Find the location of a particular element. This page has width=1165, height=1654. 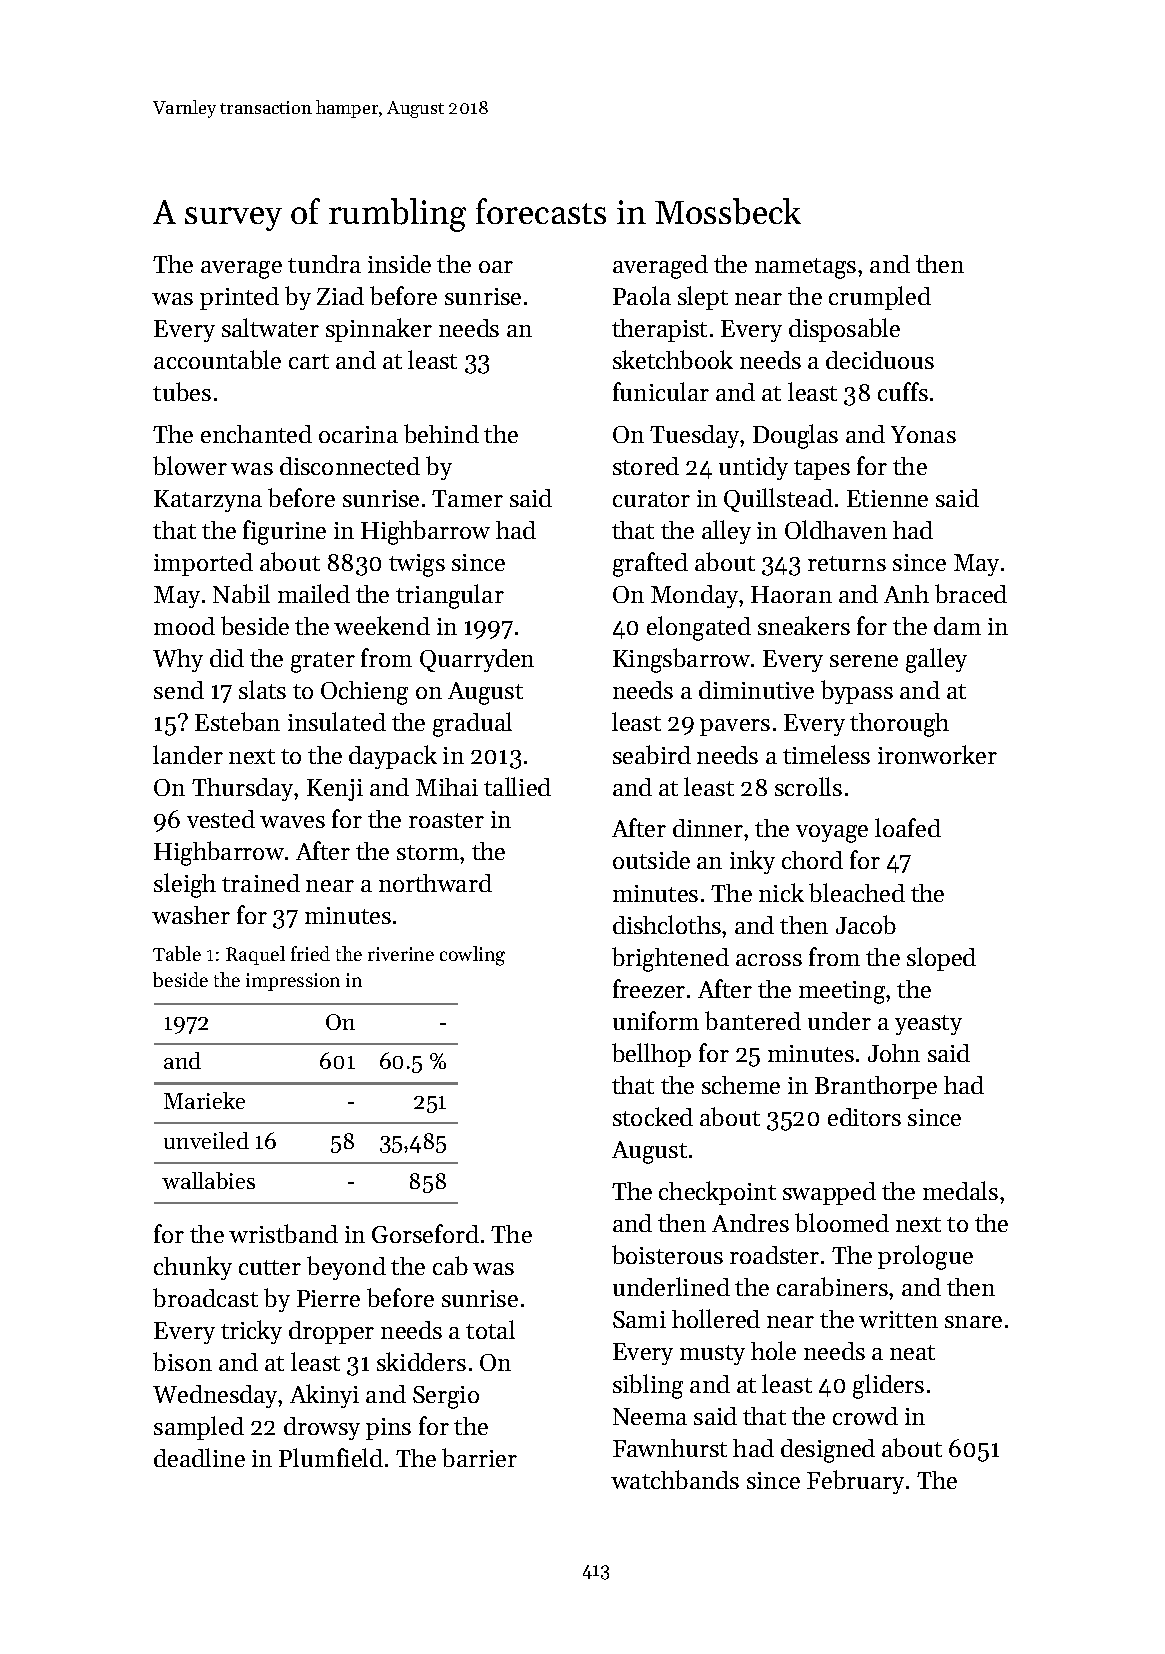

dinner is located at coordinates (708, 828).
